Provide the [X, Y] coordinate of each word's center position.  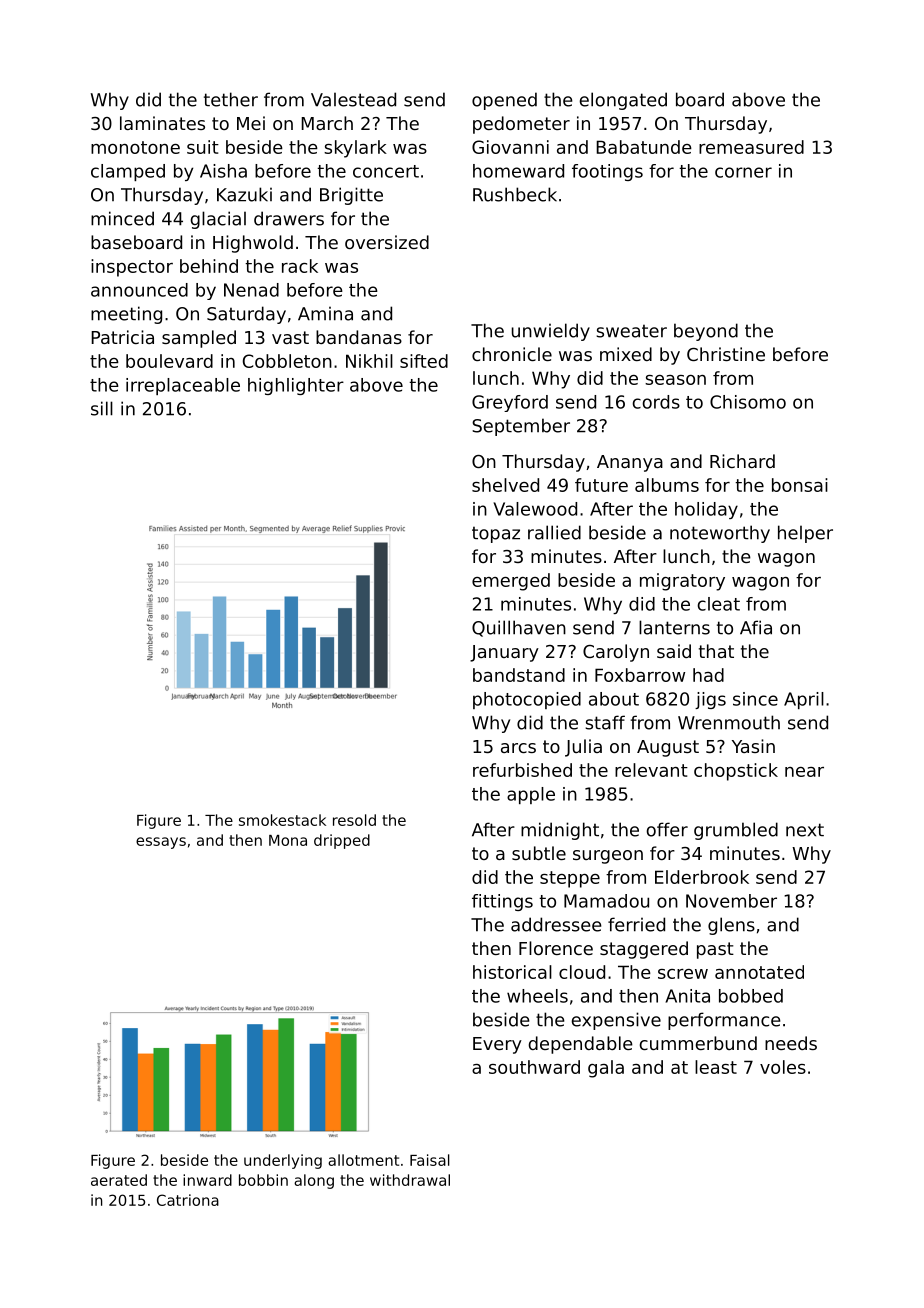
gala [606, 1069]
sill [102, 408]
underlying [283, 1161]
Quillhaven [519, 628]
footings [607, 172]
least [716, 1067]
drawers [289, 218]
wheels [537, 996]
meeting [126, 315]
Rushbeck [515, 194]
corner [743, 172]
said [674, 651]
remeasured [751, 147]
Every [497, 1045]
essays [161, 843]
